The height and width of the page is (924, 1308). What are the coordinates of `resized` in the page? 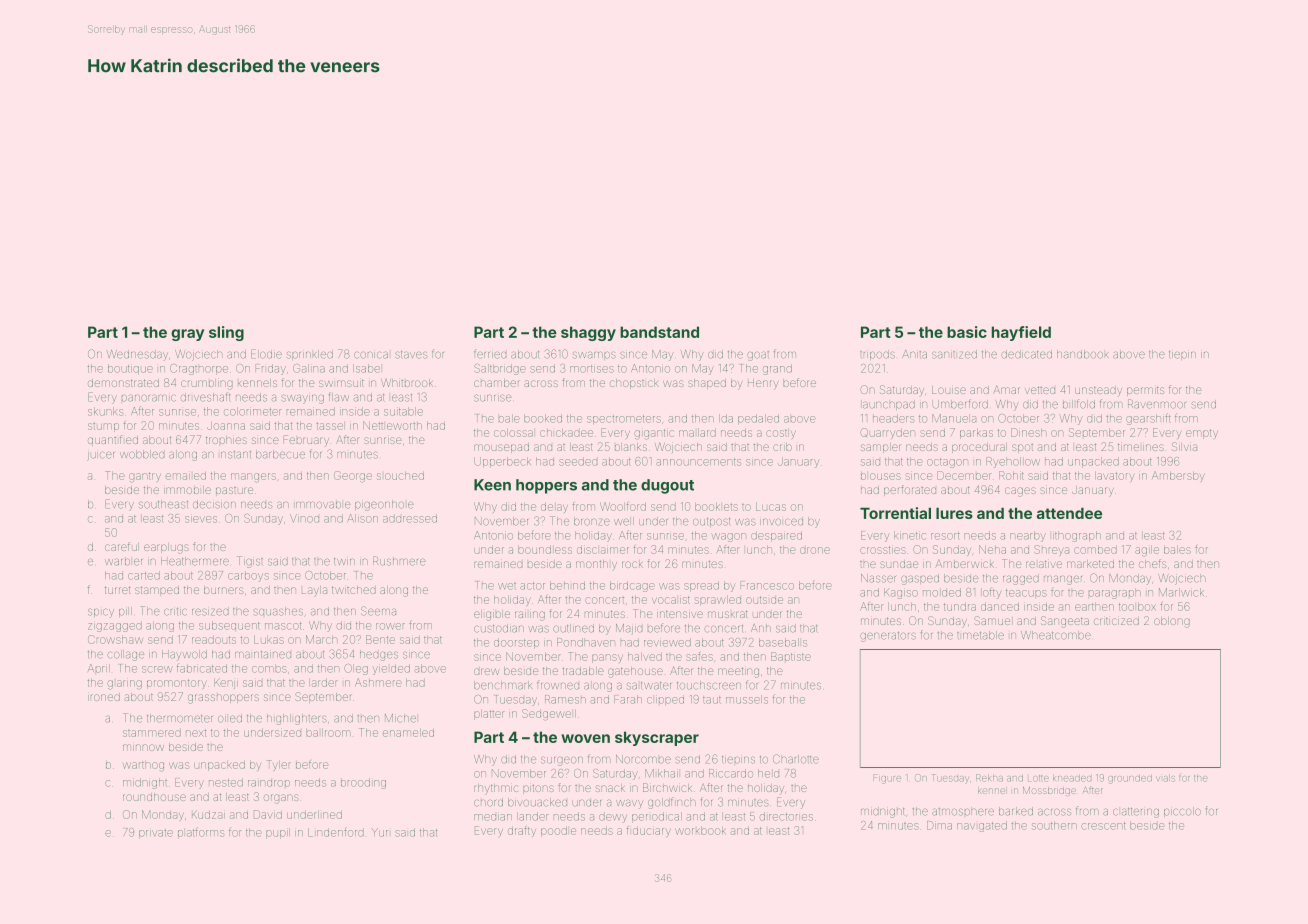 It's located at (210, 611).
